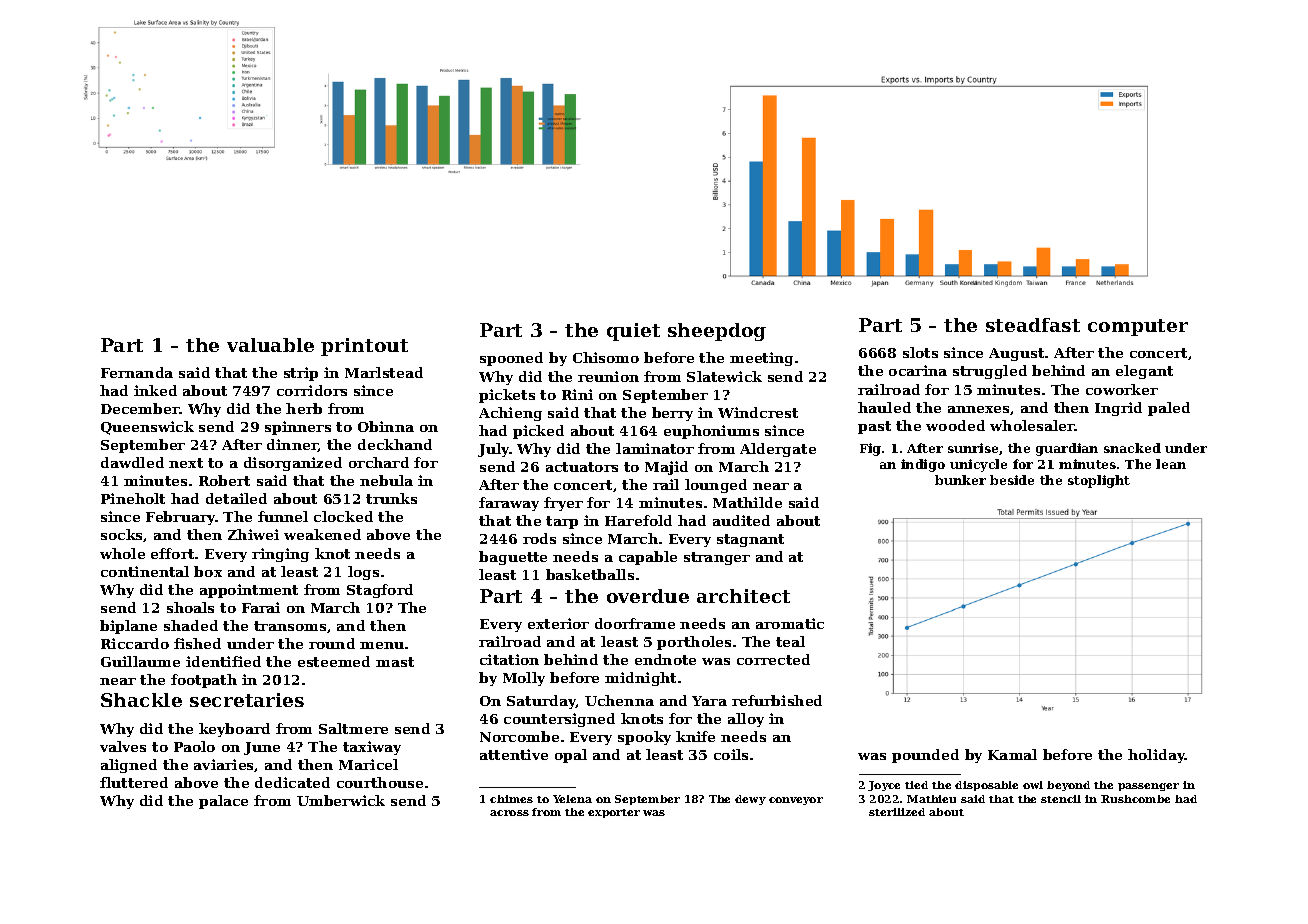  What do you see at coordinates (1067, 449) in the document?
I see `guardian` at bounding box center [1067, 449].
